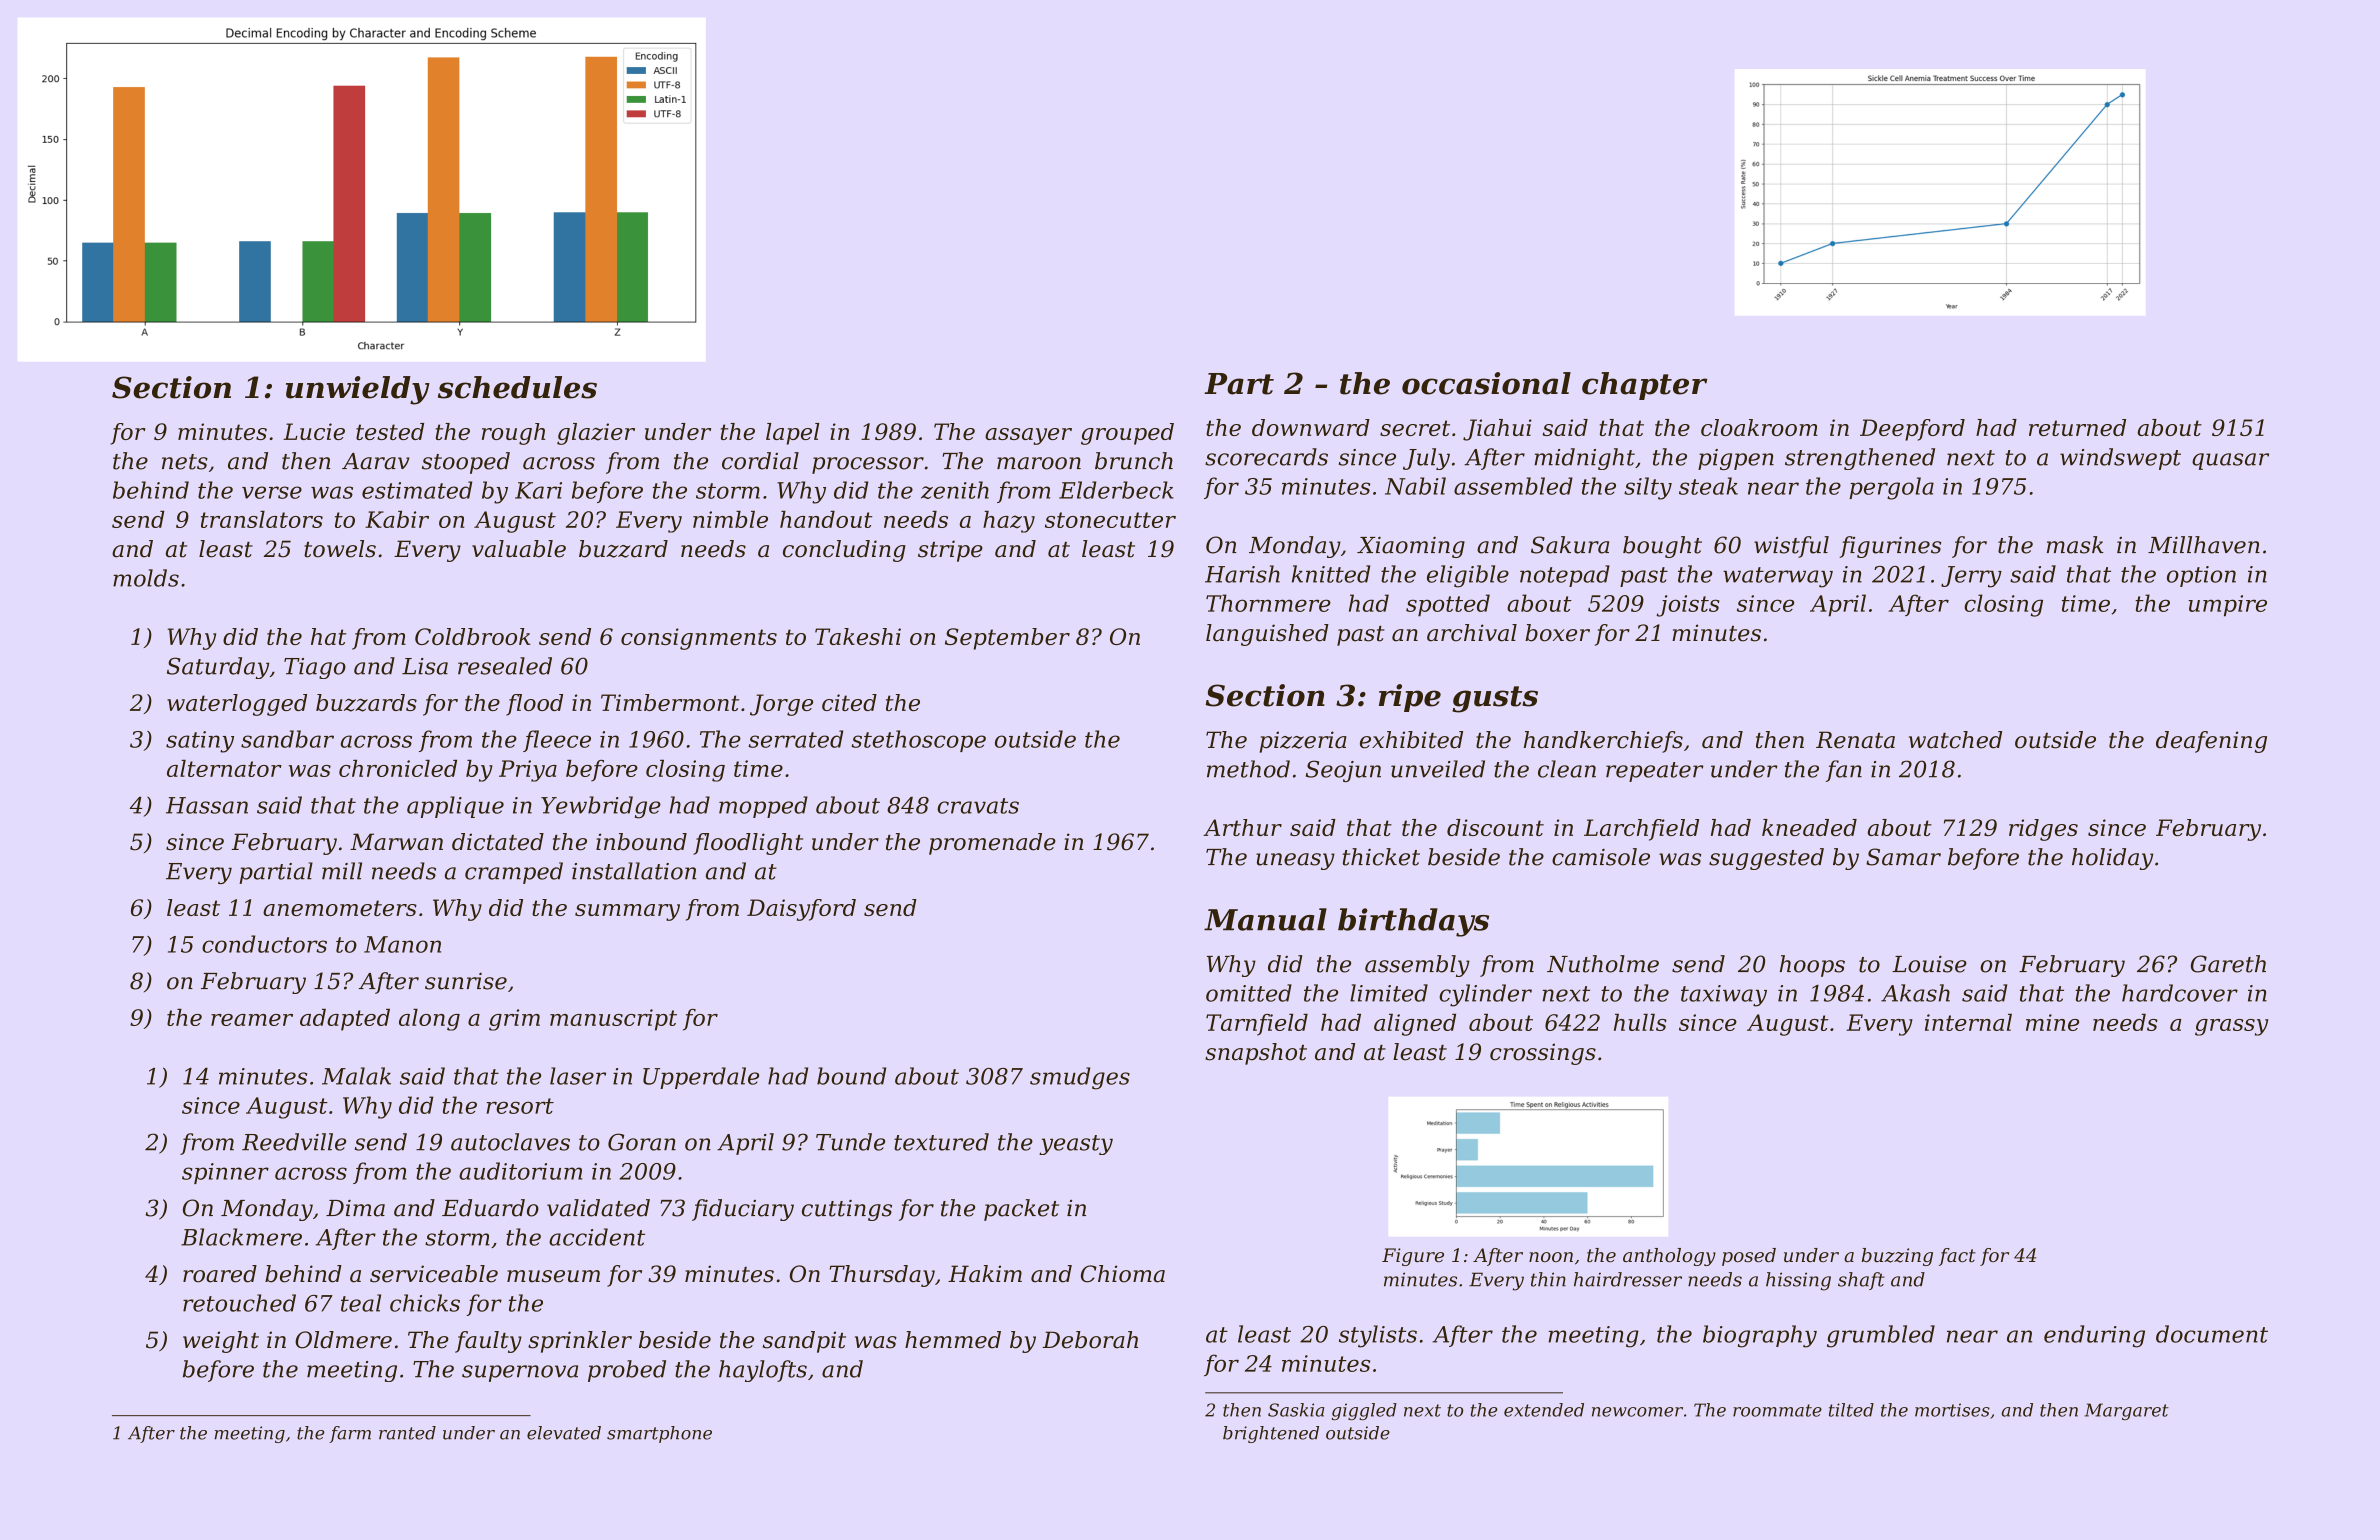 The width and height of the screenshot is (2380, 1540). What do you see at coordinates (2077, 427) in the screenshot?
I see `returned` at bounding box center [2077, 427].
